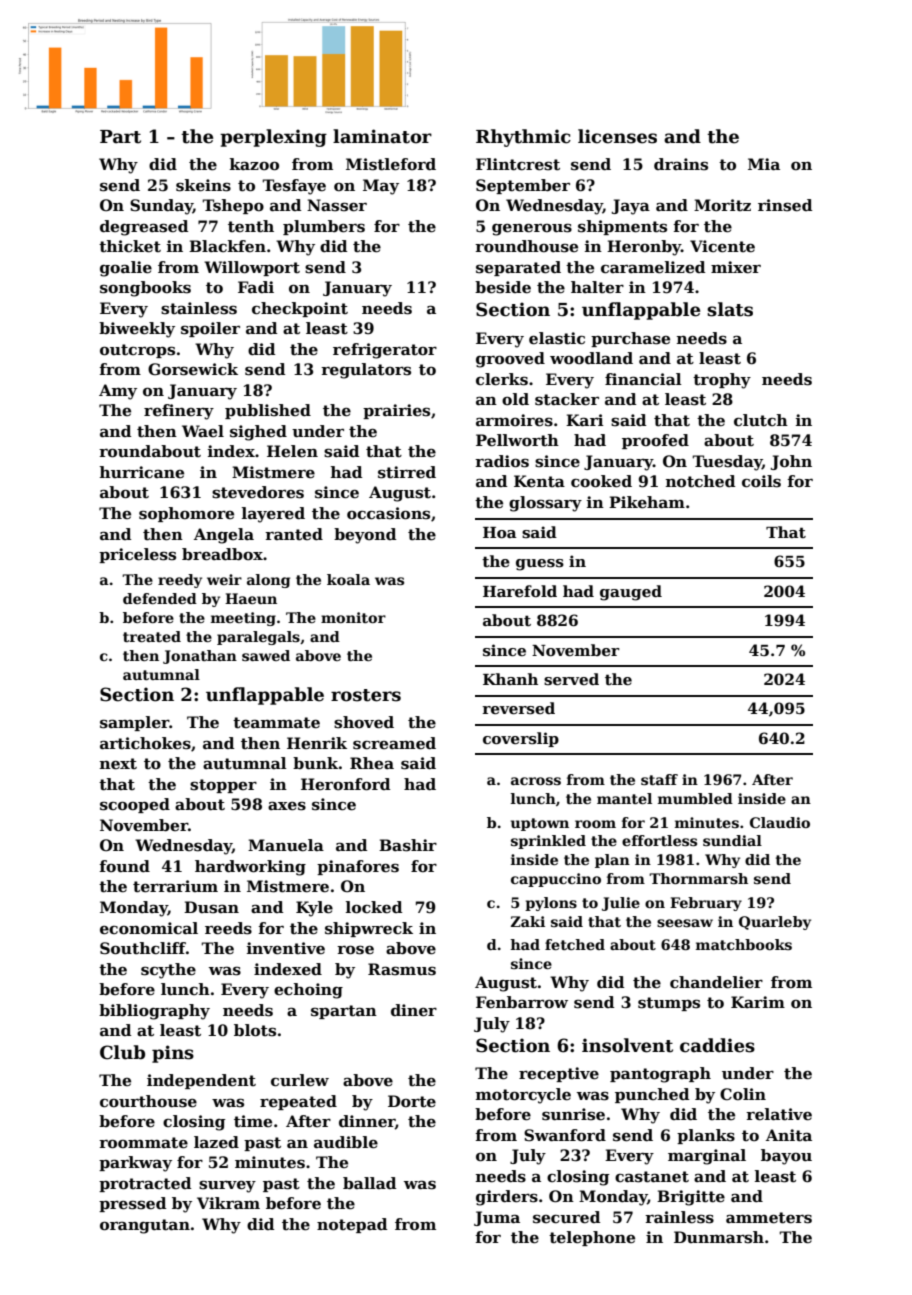 Image resolution: width=912 pixels, height=1295 pixels. What do you see at coordinates (273, 138) in the page?
I see `perplexing` at bounding box center [273, 138].
